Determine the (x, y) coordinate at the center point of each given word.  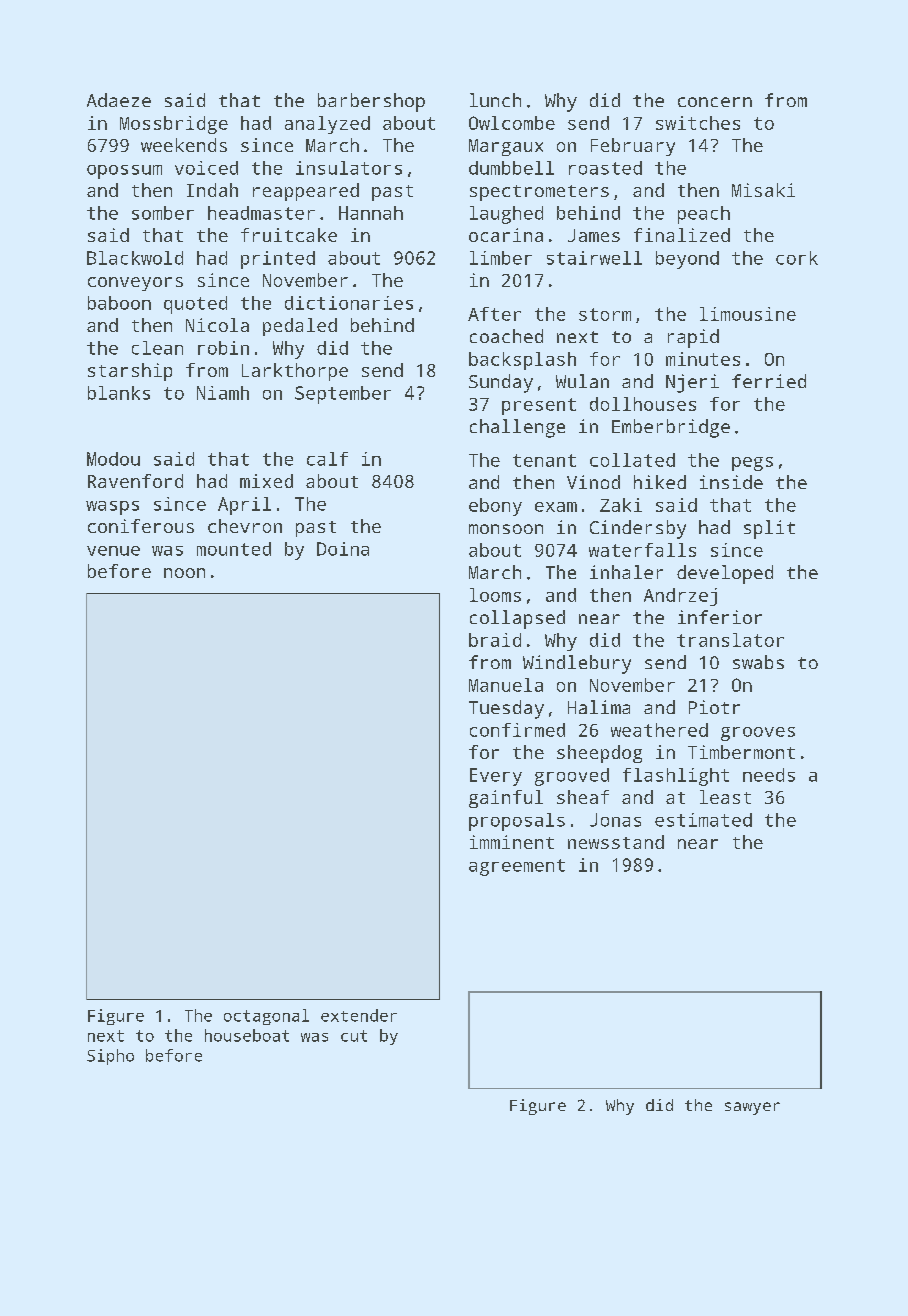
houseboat (247, 1035)
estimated (703, 820)
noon (184, 573)
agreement (517, 867)
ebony (495, 507)
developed (725, 574)
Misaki (763, 190)
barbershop (371, 102)
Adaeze (119, 100)
